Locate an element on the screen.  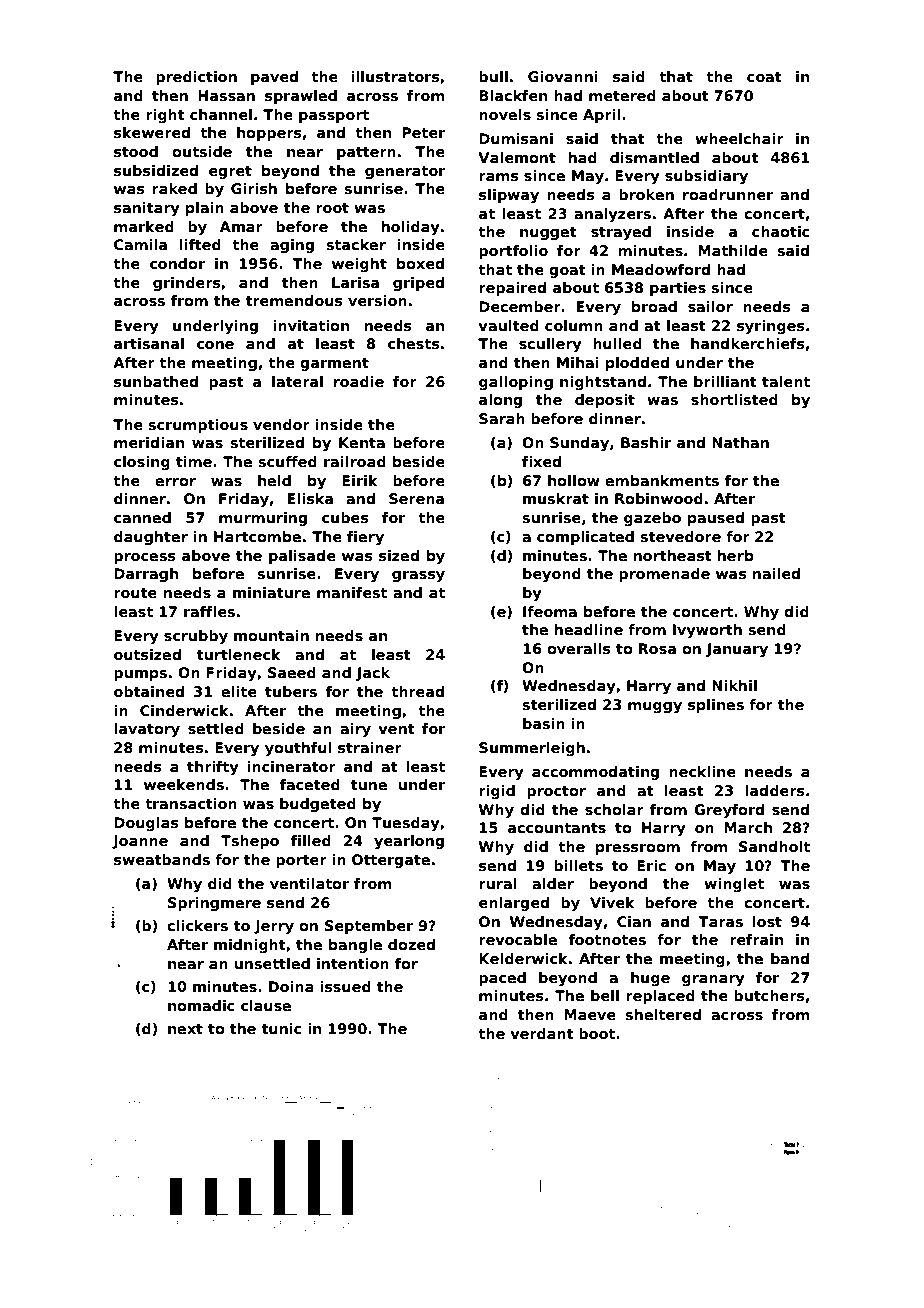
Amar is located at coordinates (241, 226).
